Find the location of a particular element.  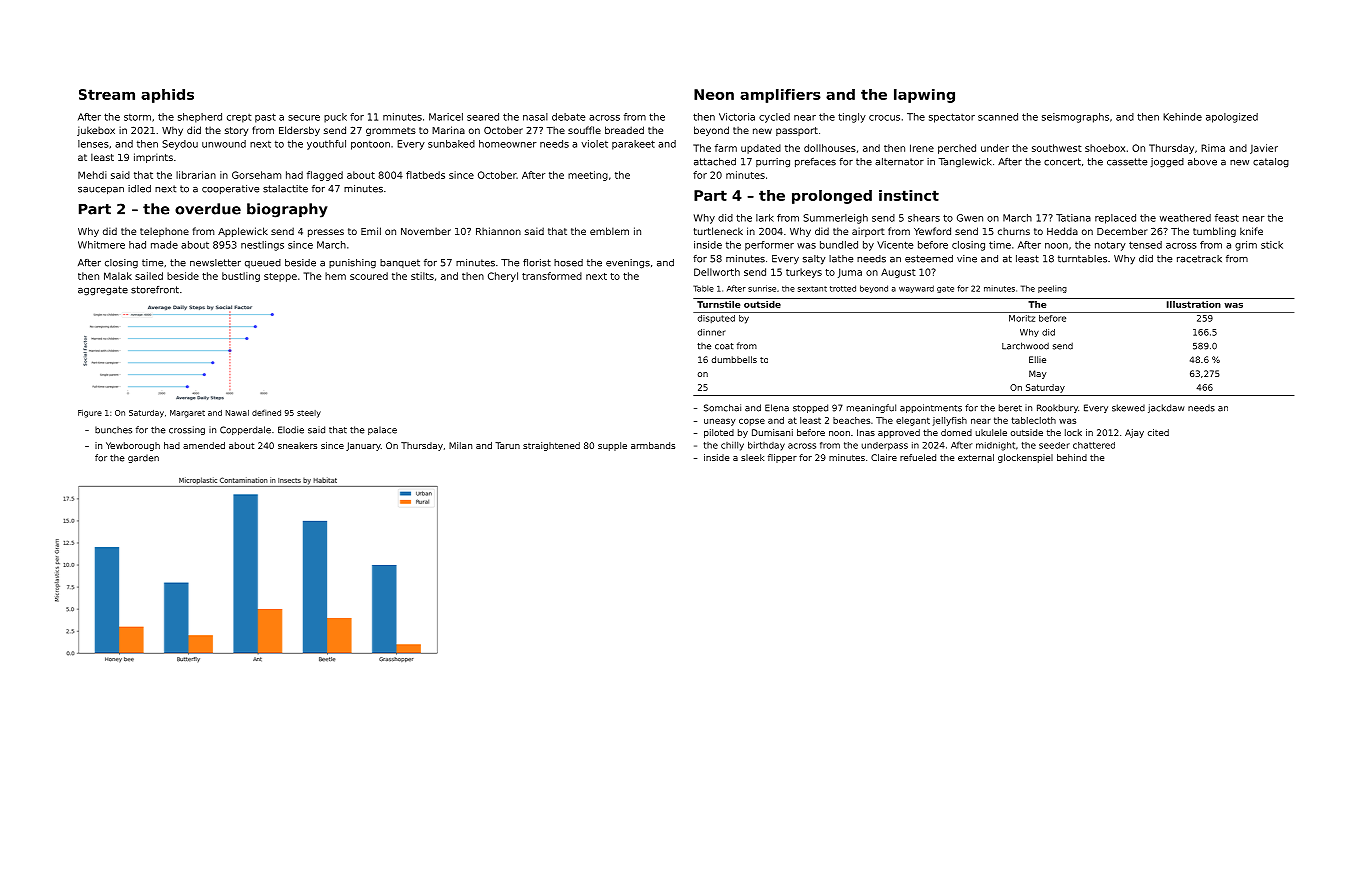

dinner is located at coordinates (712, 332).
